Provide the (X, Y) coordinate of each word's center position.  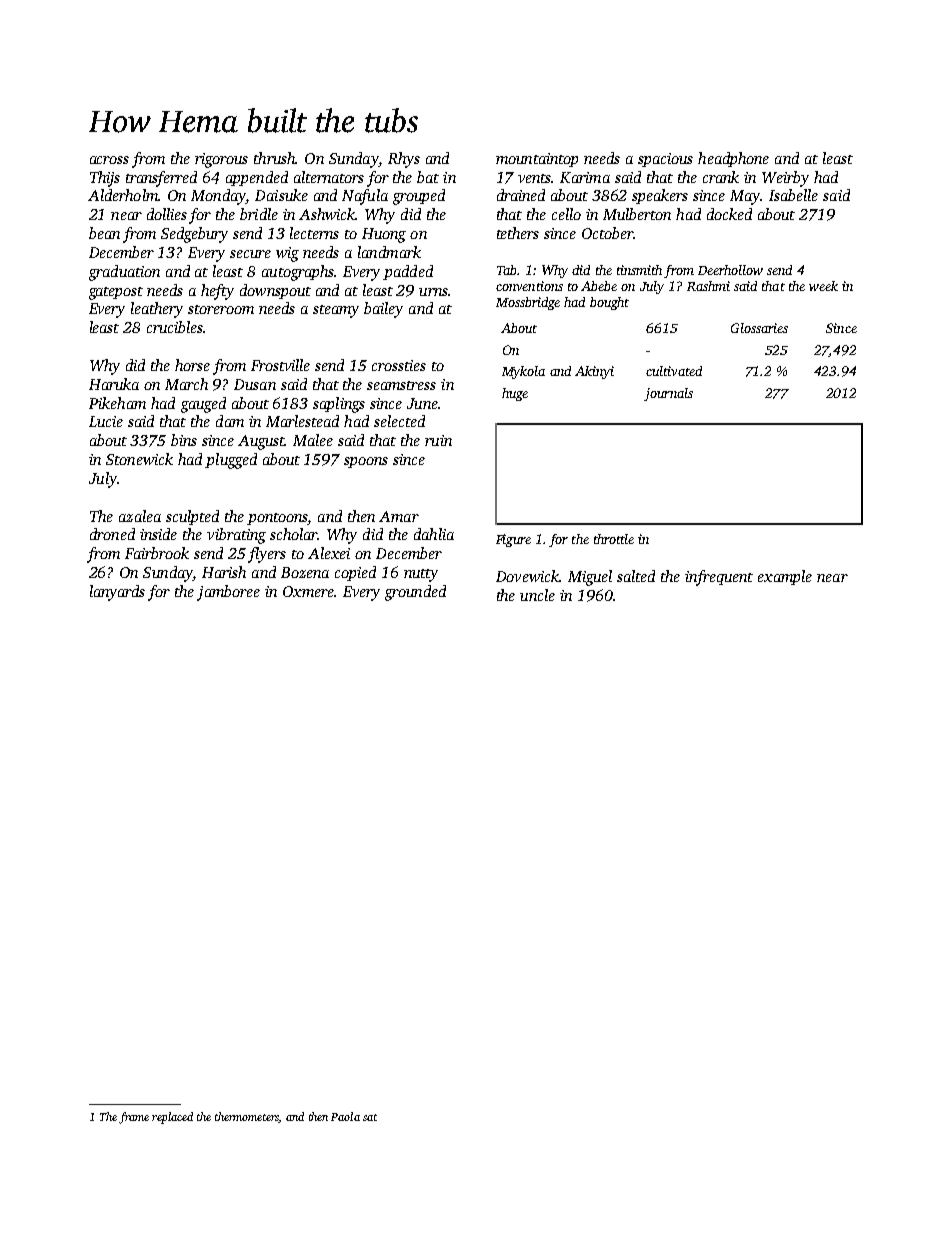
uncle (537, 595)
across (109, 160)
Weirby (785, 179)
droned (112, 534)
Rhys (404, 160)
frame (134, 1118)
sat (370, 1117)
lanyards (117, 593)
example (785, 577)
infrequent (719, 578)
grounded (415, 593)
